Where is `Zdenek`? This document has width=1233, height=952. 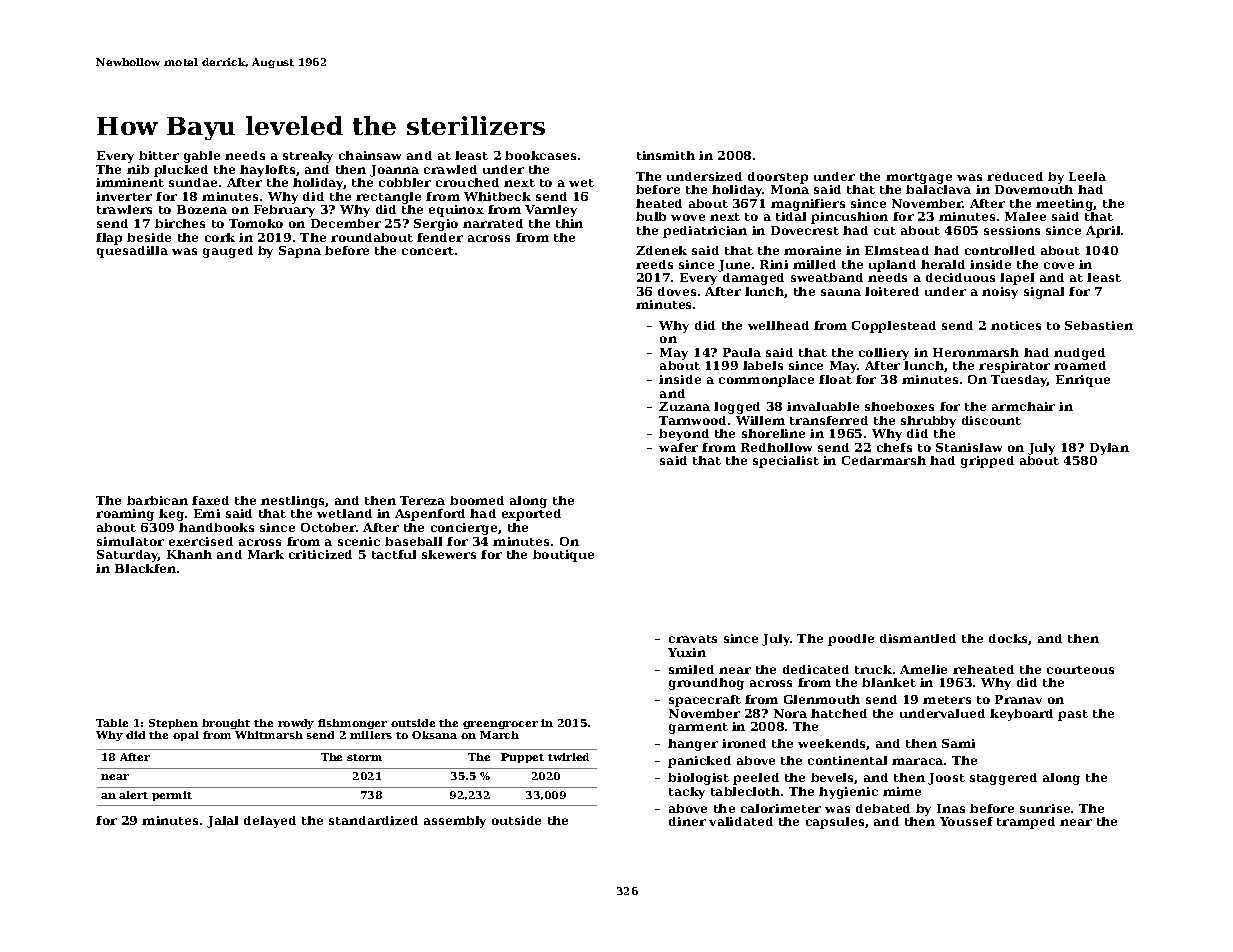
Zdenek is located at coordinates (661, 250).
